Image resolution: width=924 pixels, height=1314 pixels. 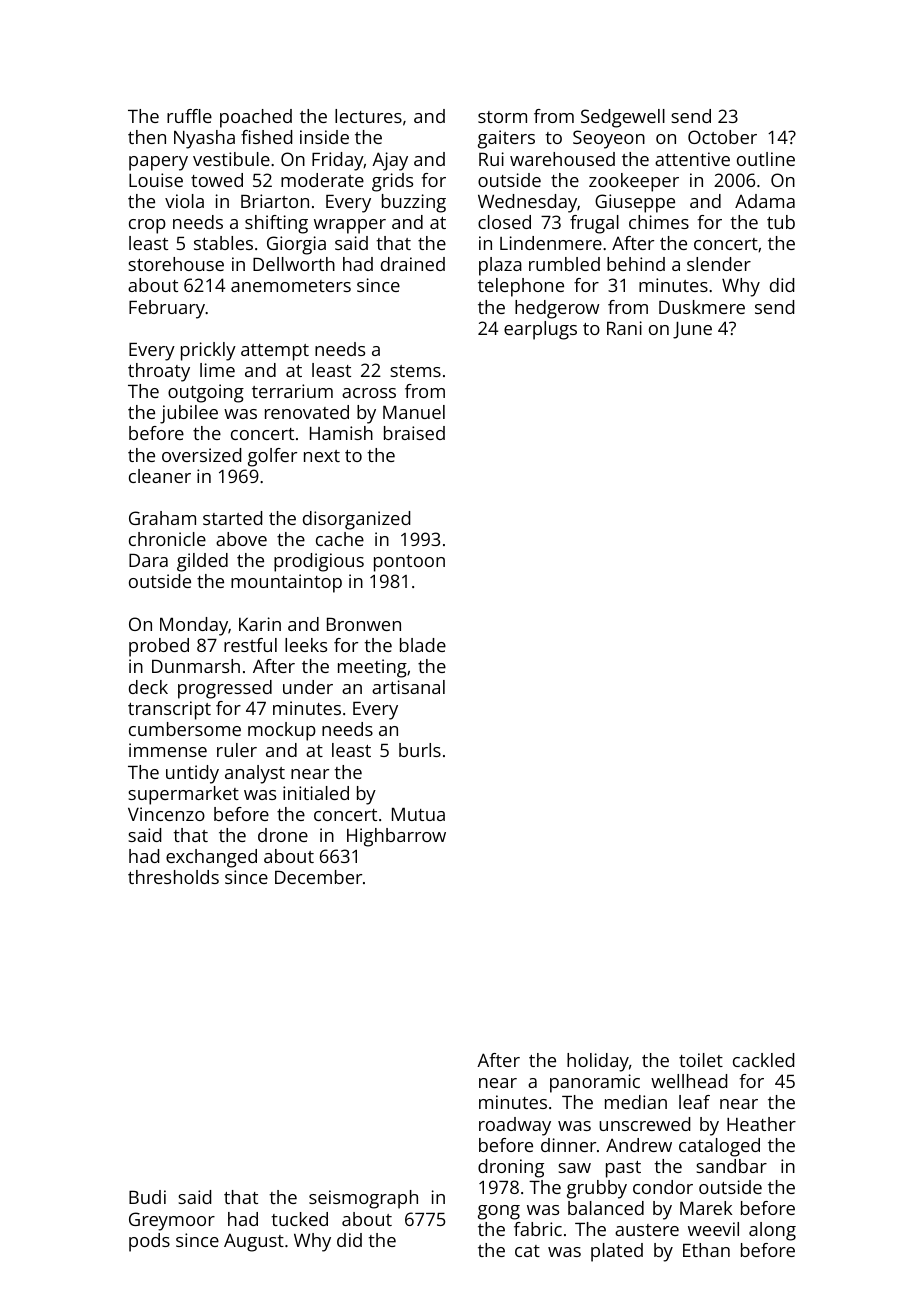 What do you see at coordinates (292, 391) in the document?
I see `terrarium` at bounding box center [292, 391].
